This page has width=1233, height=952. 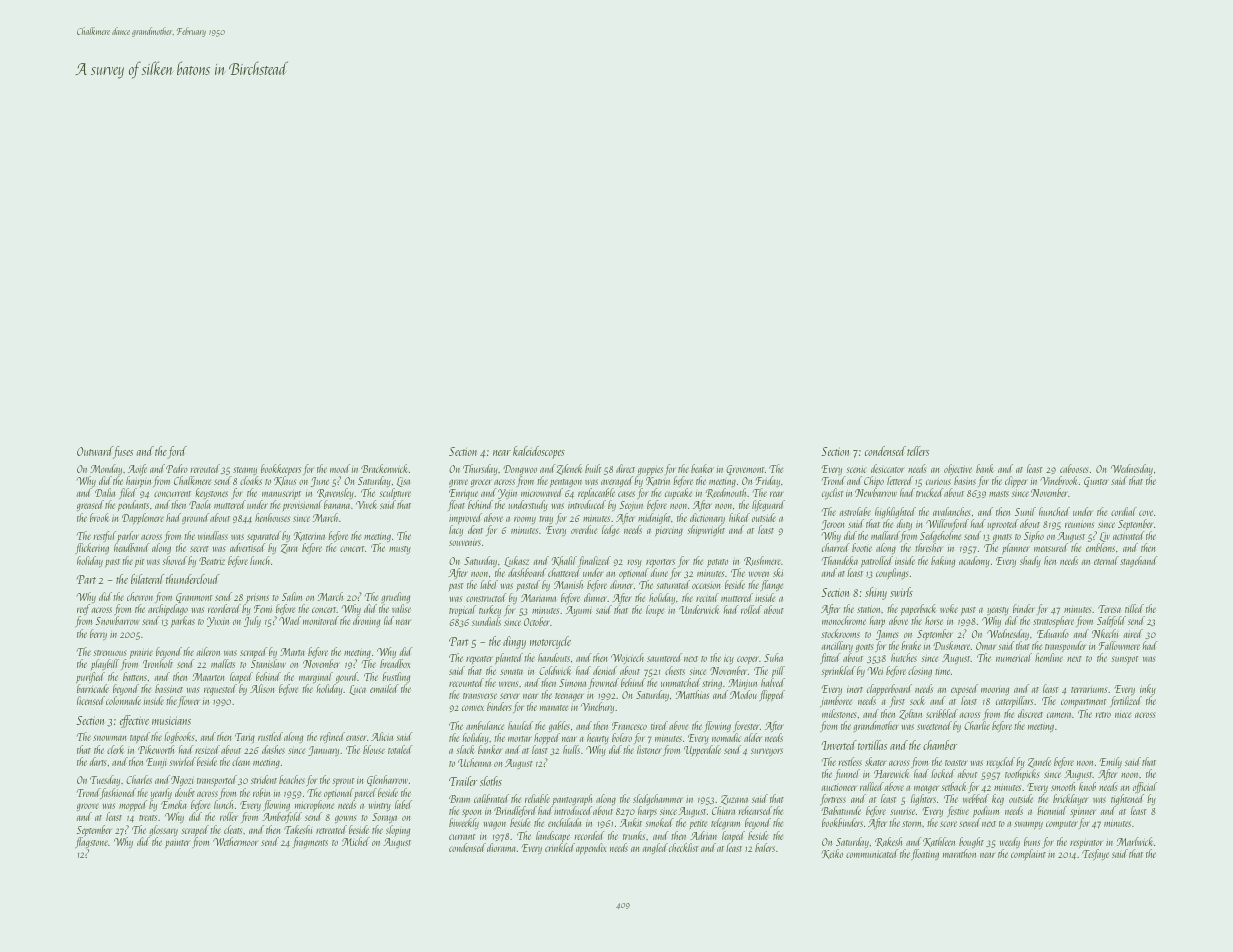 What do you see at coordinates (649, 749) in the page?
I see `listener` at bounding box center [649, 749].
